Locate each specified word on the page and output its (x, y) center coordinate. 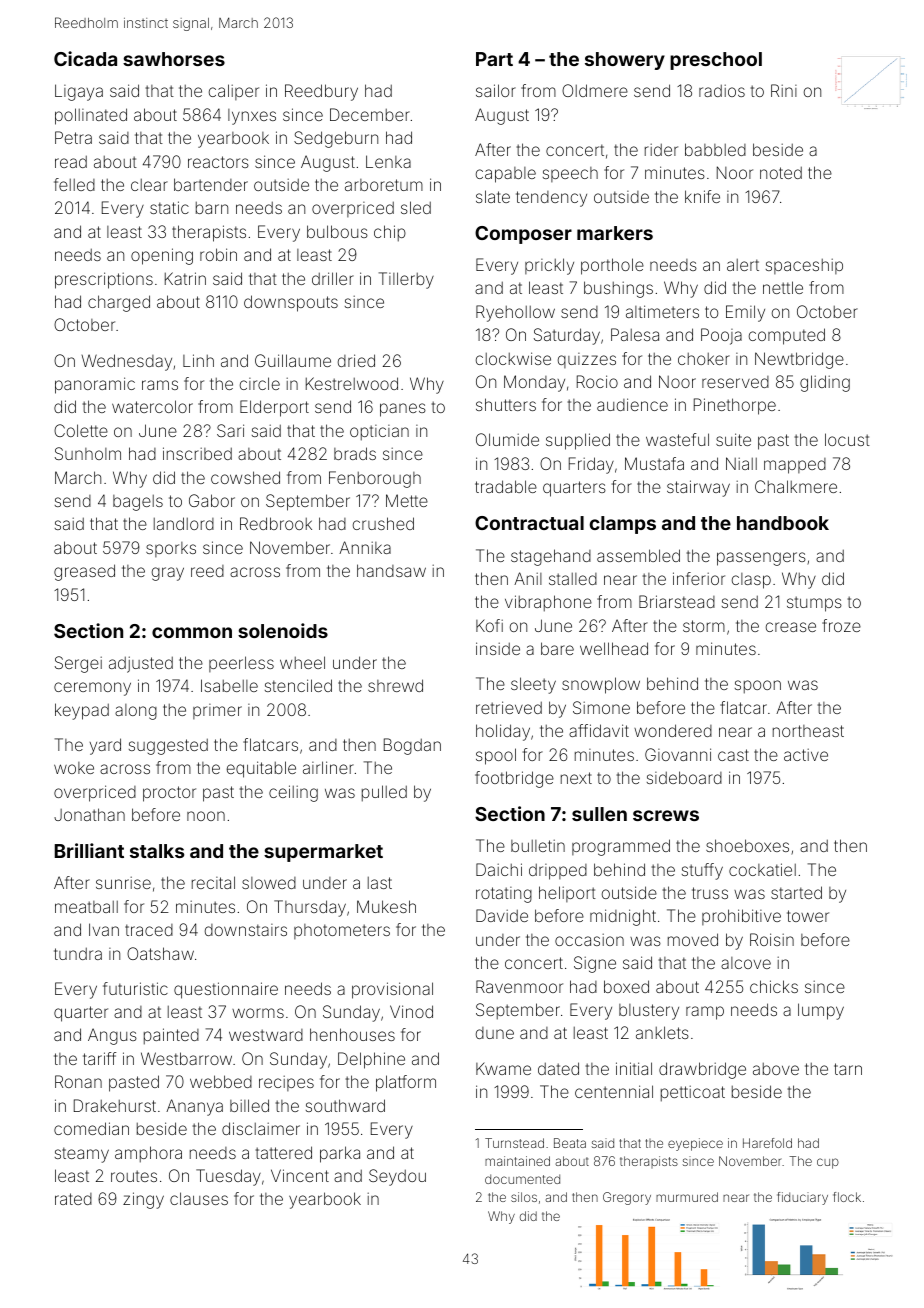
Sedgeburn (336, 139)
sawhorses (174, 59)
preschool (716, 61)
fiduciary (802, 1198)
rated (73, 1199)
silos (524, 1197)
